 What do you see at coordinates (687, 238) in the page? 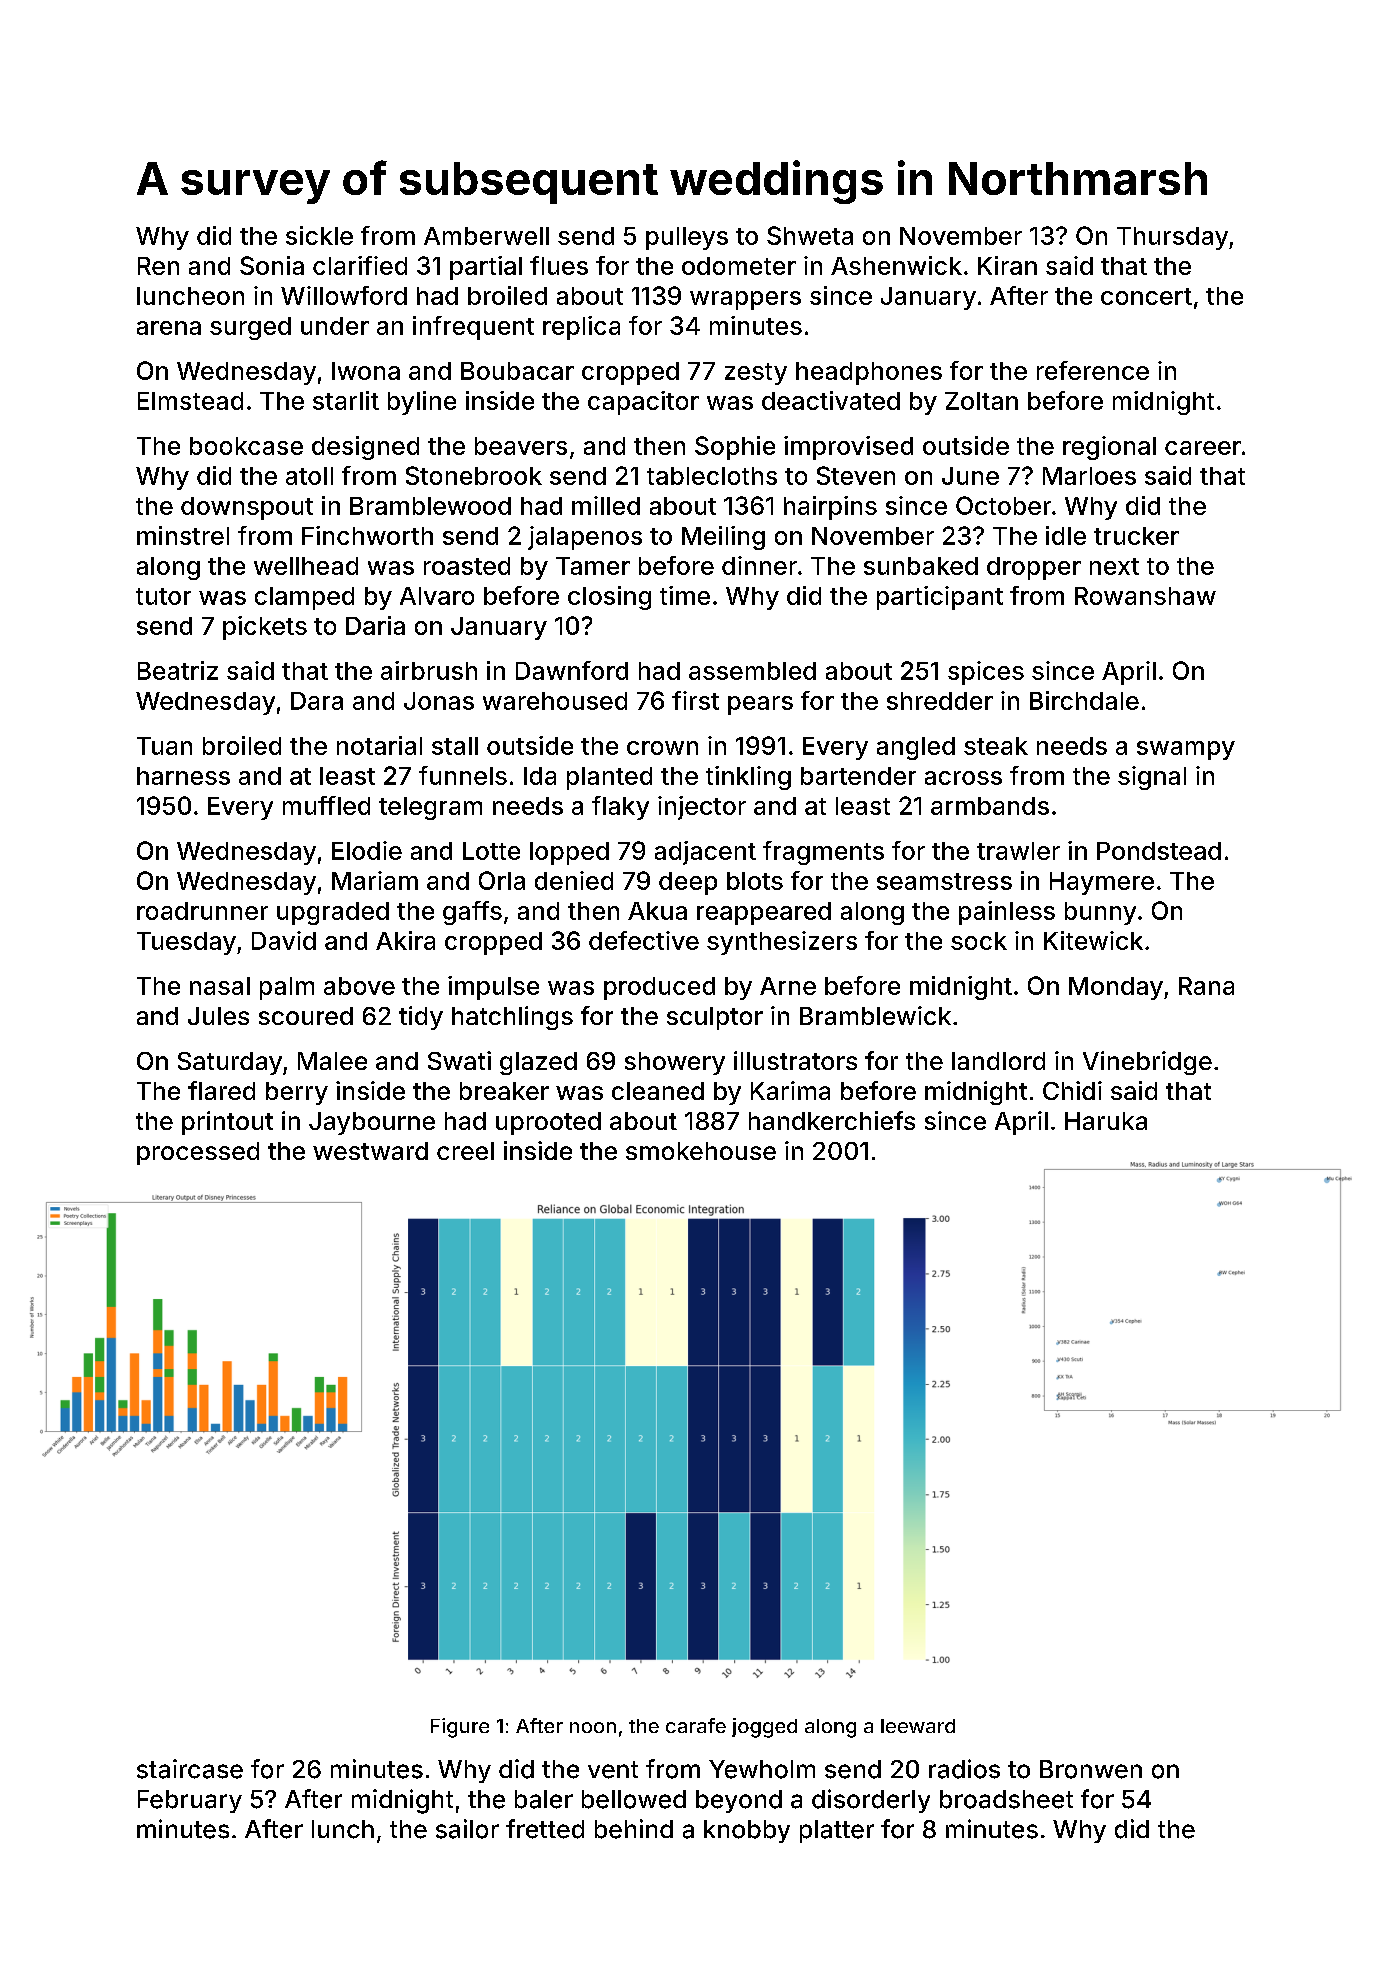
I see `pulleys` at bounding box center [687, 238].
